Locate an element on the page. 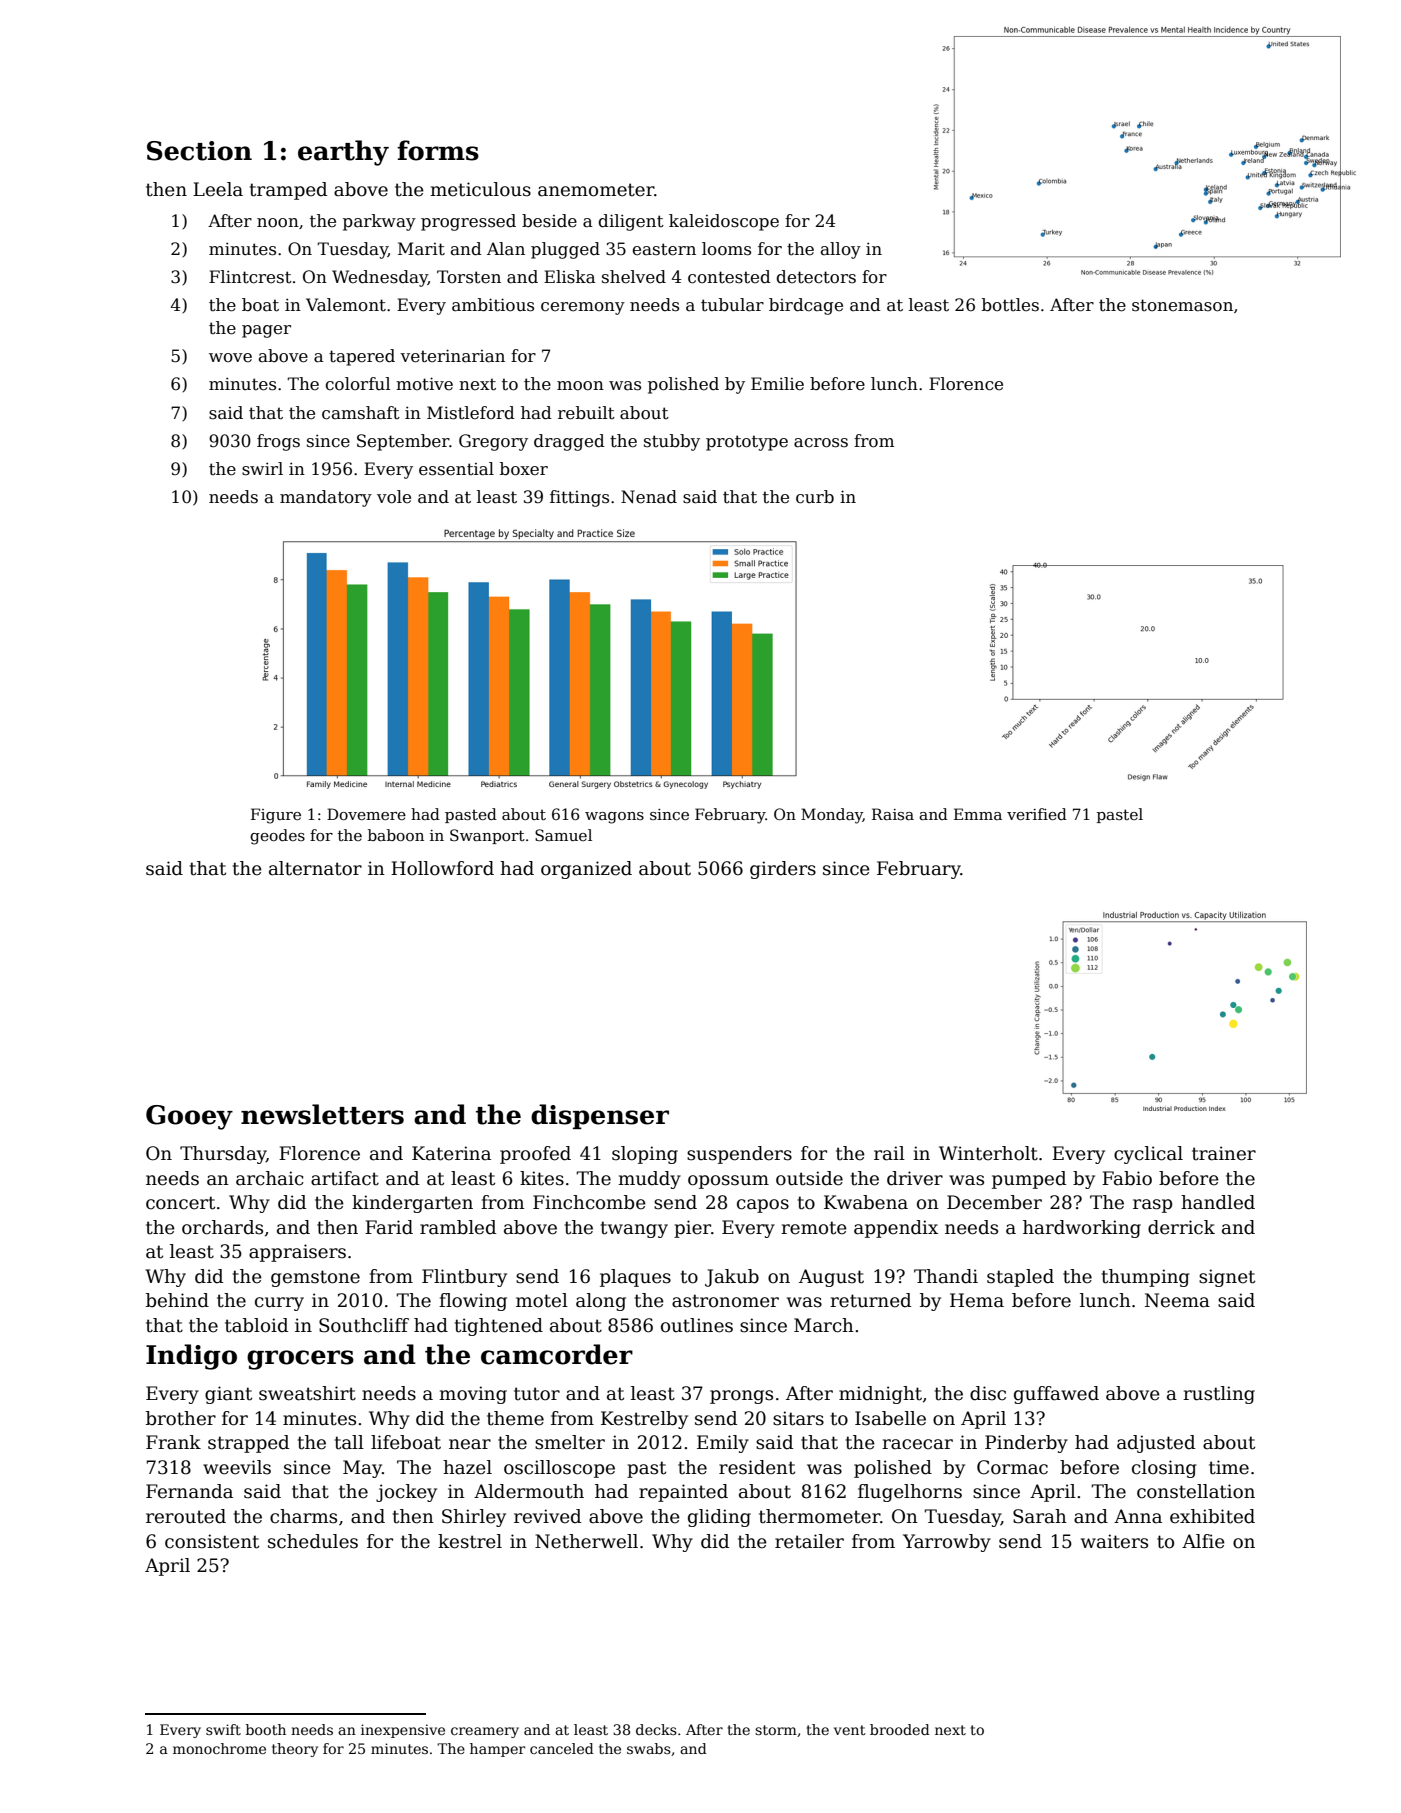 The height and width of the image is (1813, 1401). inexpensive is located at coordinates (403, 1731).
